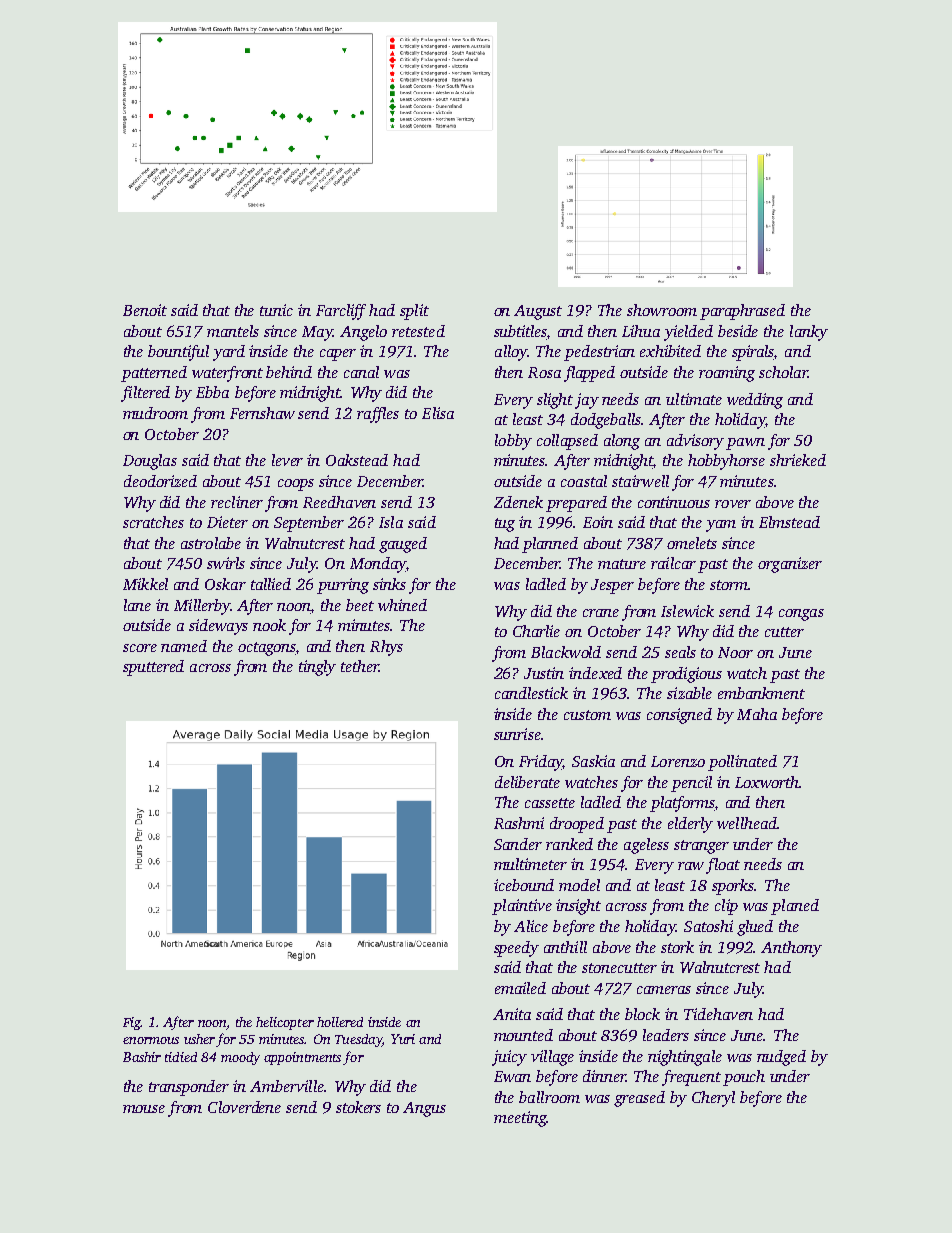  What do you see at coordinates (641, 331) in the page?
I see `Lihua` at bounding box center [641, 331].
